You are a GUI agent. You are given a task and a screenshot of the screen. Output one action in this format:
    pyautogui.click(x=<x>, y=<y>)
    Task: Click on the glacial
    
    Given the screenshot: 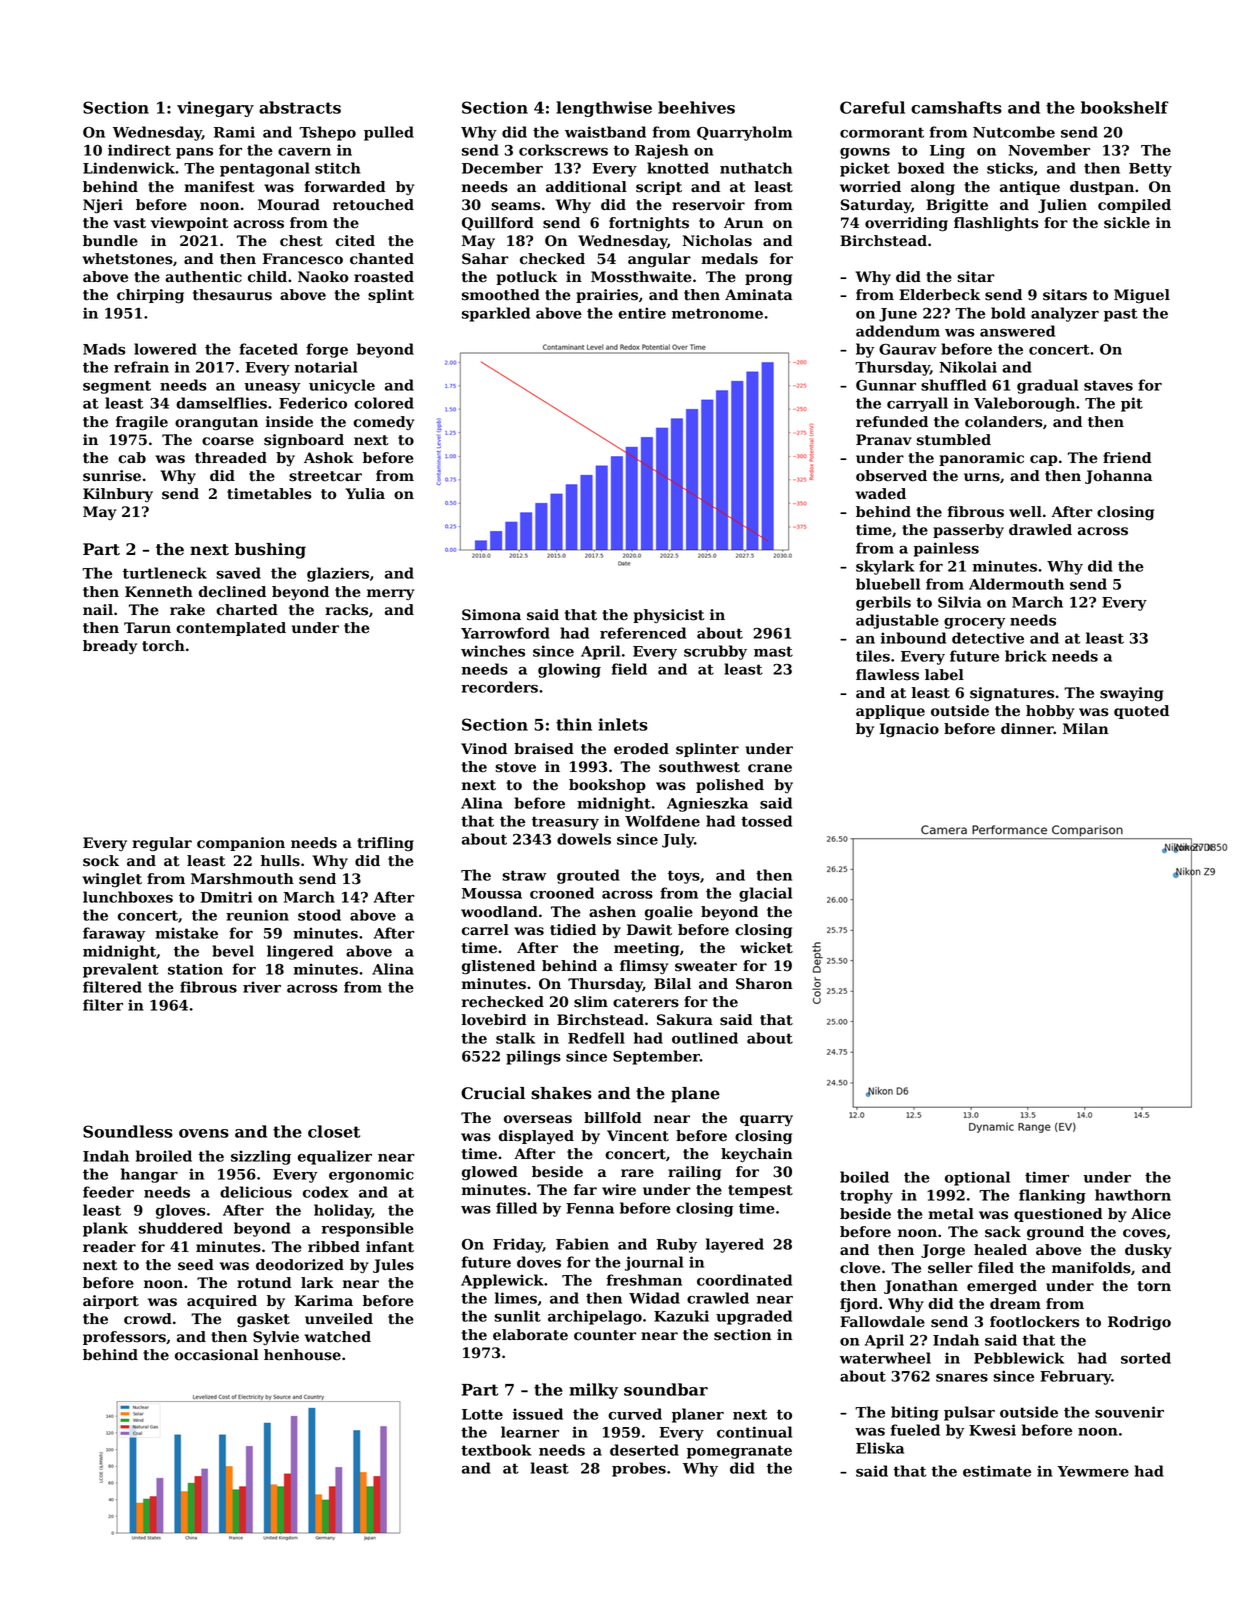 What is the action you would take?
    pyautogui.click(x=765, y=894)
